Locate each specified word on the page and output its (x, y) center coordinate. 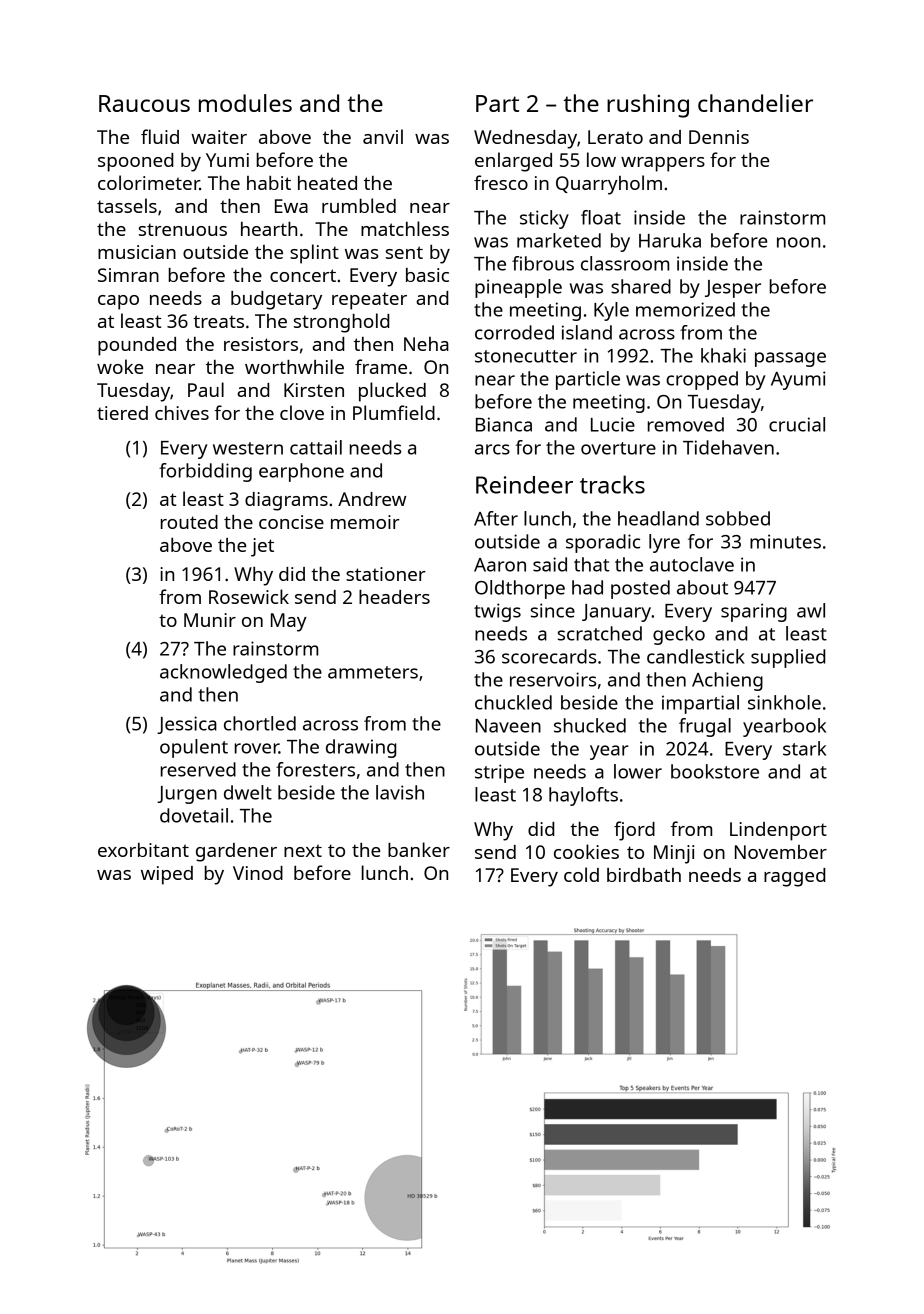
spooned (135, 162)
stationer (386, 574)
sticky (544, 219)
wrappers (663, 164)
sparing (754, 612)
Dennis (719, 137)
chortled (260, 723)
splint (314, 254)
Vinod (258, 873)
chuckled (513, 702)
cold (581, 874)
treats (218, 321)
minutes (785, 541)
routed (189, 522)
